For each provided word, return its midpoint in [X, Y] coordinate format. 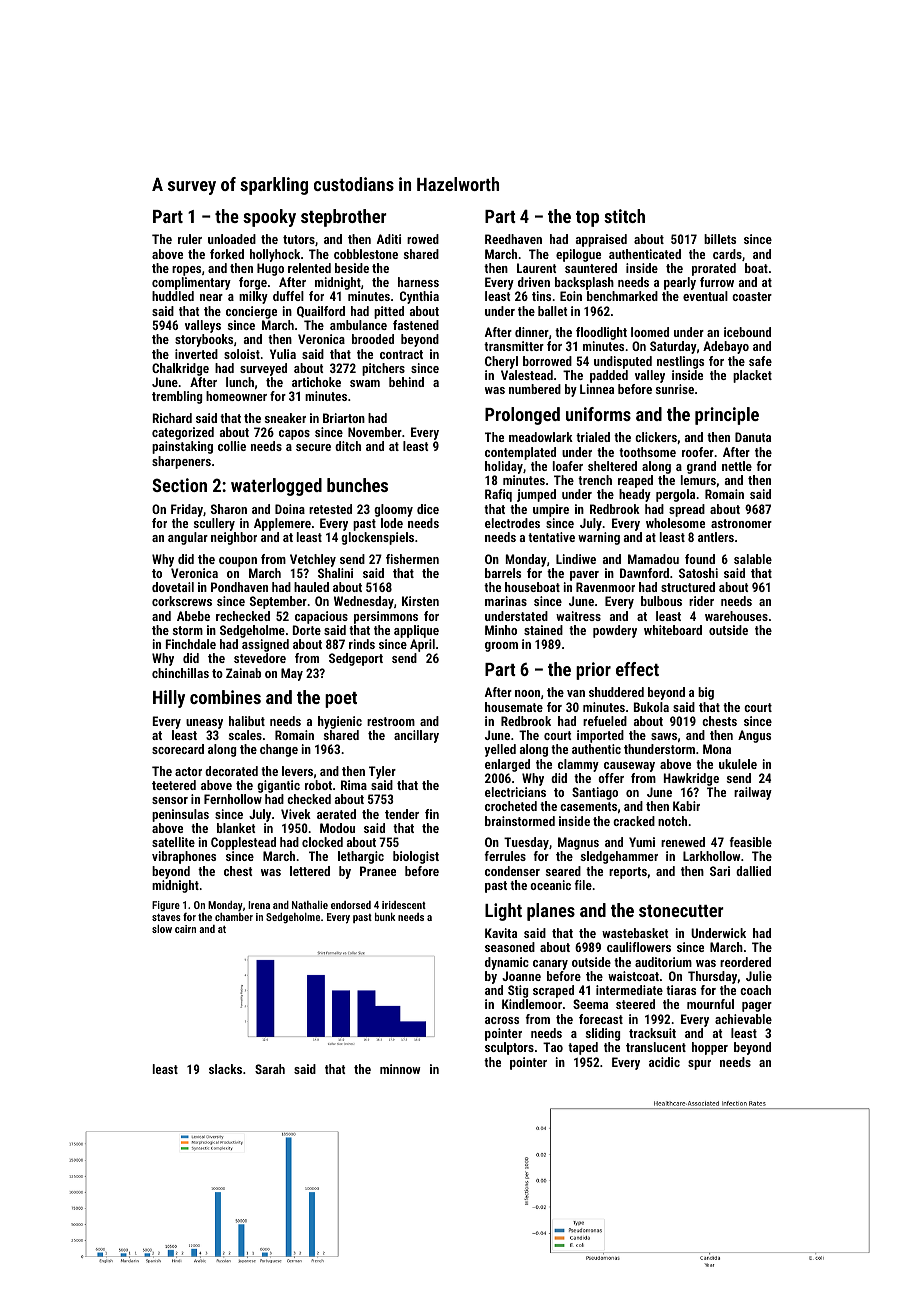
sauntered [591, 268]
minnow [400, 1069]
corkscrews [182, 601]
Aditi [389, 239]
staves [166, 917]
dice [428, 509]
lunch [240, 382]
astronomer [741, 523]
